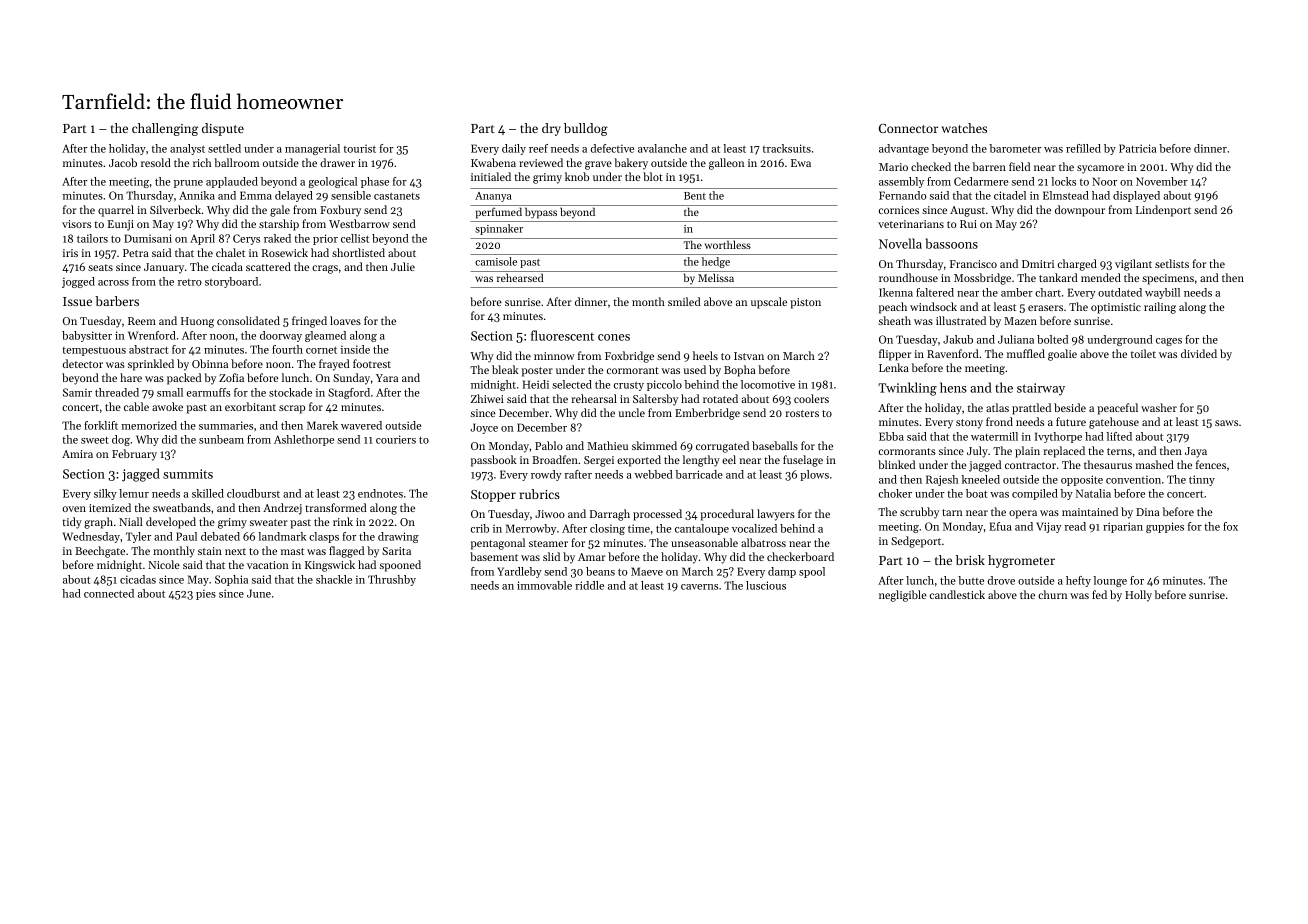 The width and height of the page is (1308, 924). Describe the element at coordinates (964, 128) in the page. I see `watches` at that location.
